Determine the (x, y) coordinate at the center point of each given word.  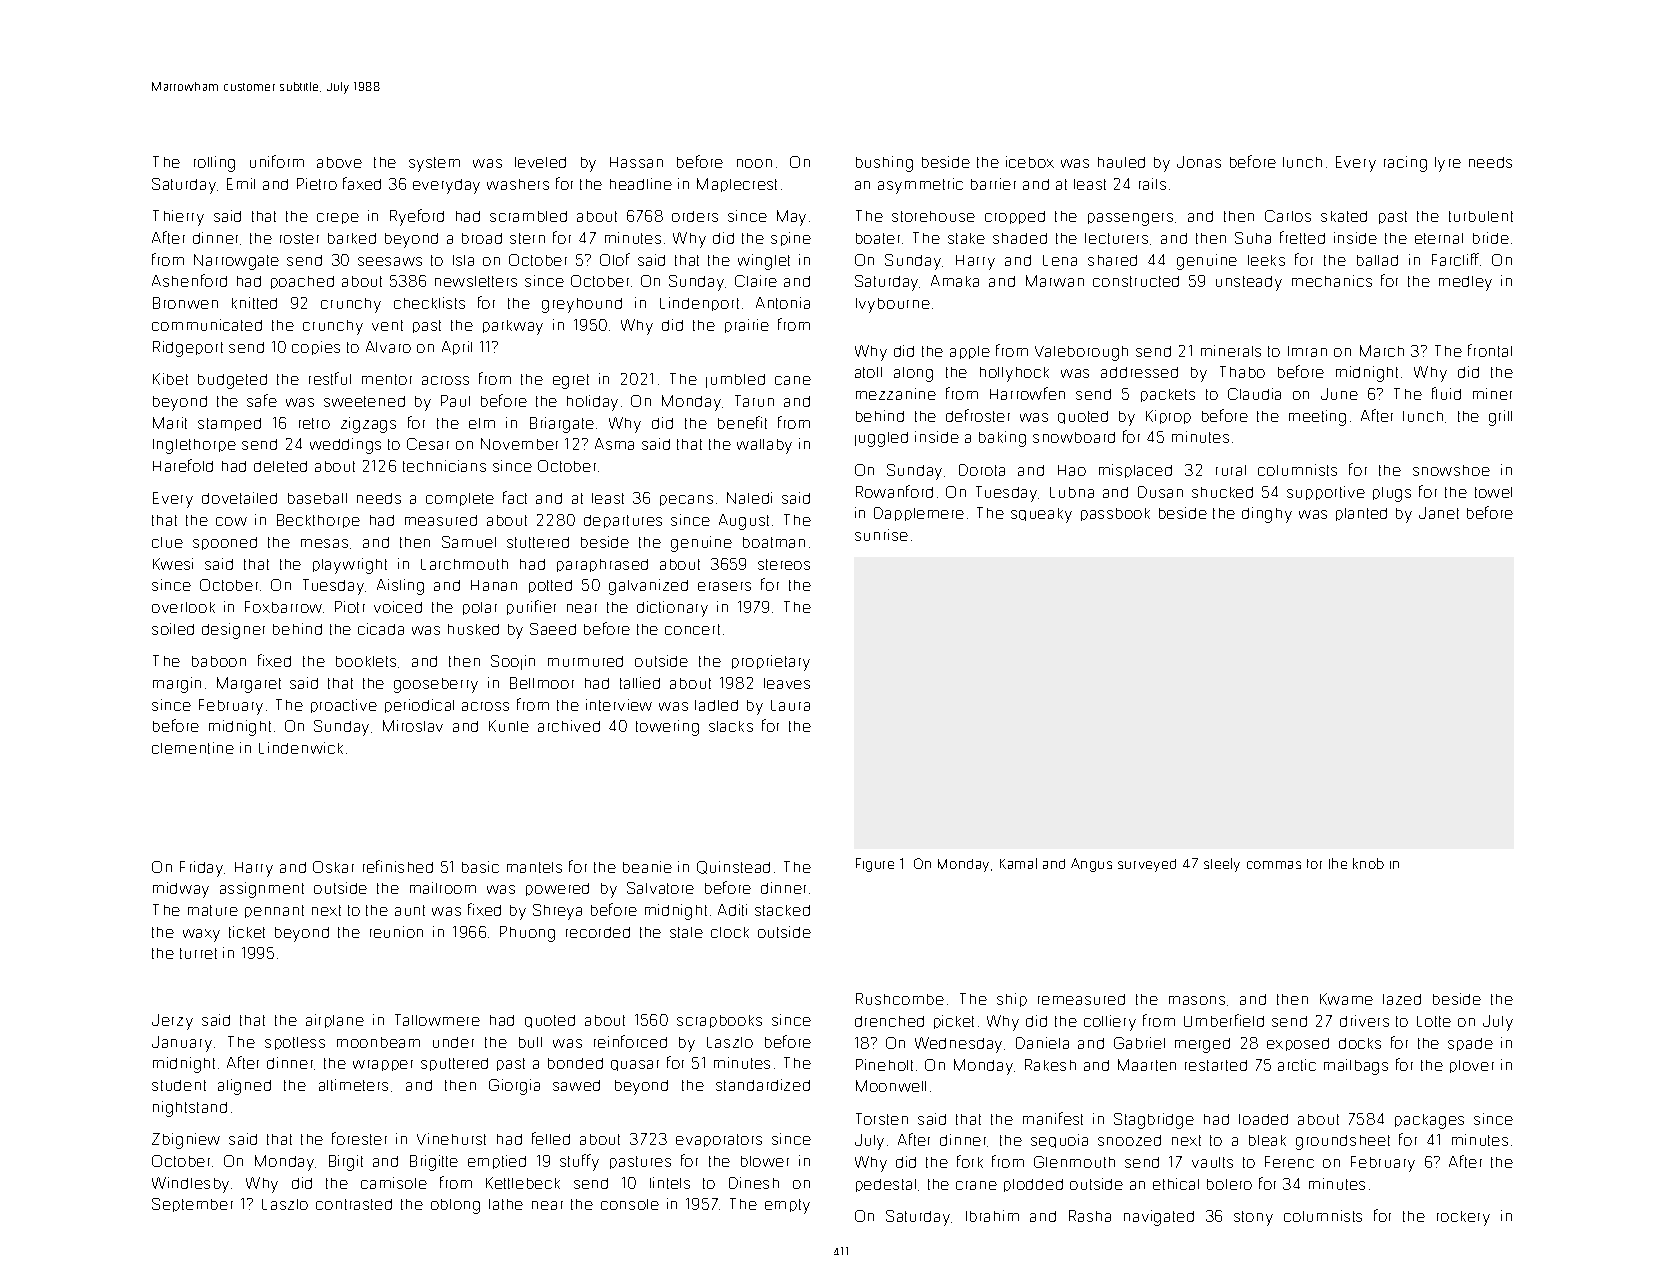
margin (177, 685)
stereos (784, 564)
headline (641, 184)
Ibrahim (992, 1216)
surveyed (1147, 865)
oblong (455, 1206)
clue (167, 542)
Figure (875, 865)
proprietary (771, 663)
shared (1112, 260)
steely (1222, 865)
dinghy (1267, 515)
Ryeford (417, 217)
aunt (410, 910)
